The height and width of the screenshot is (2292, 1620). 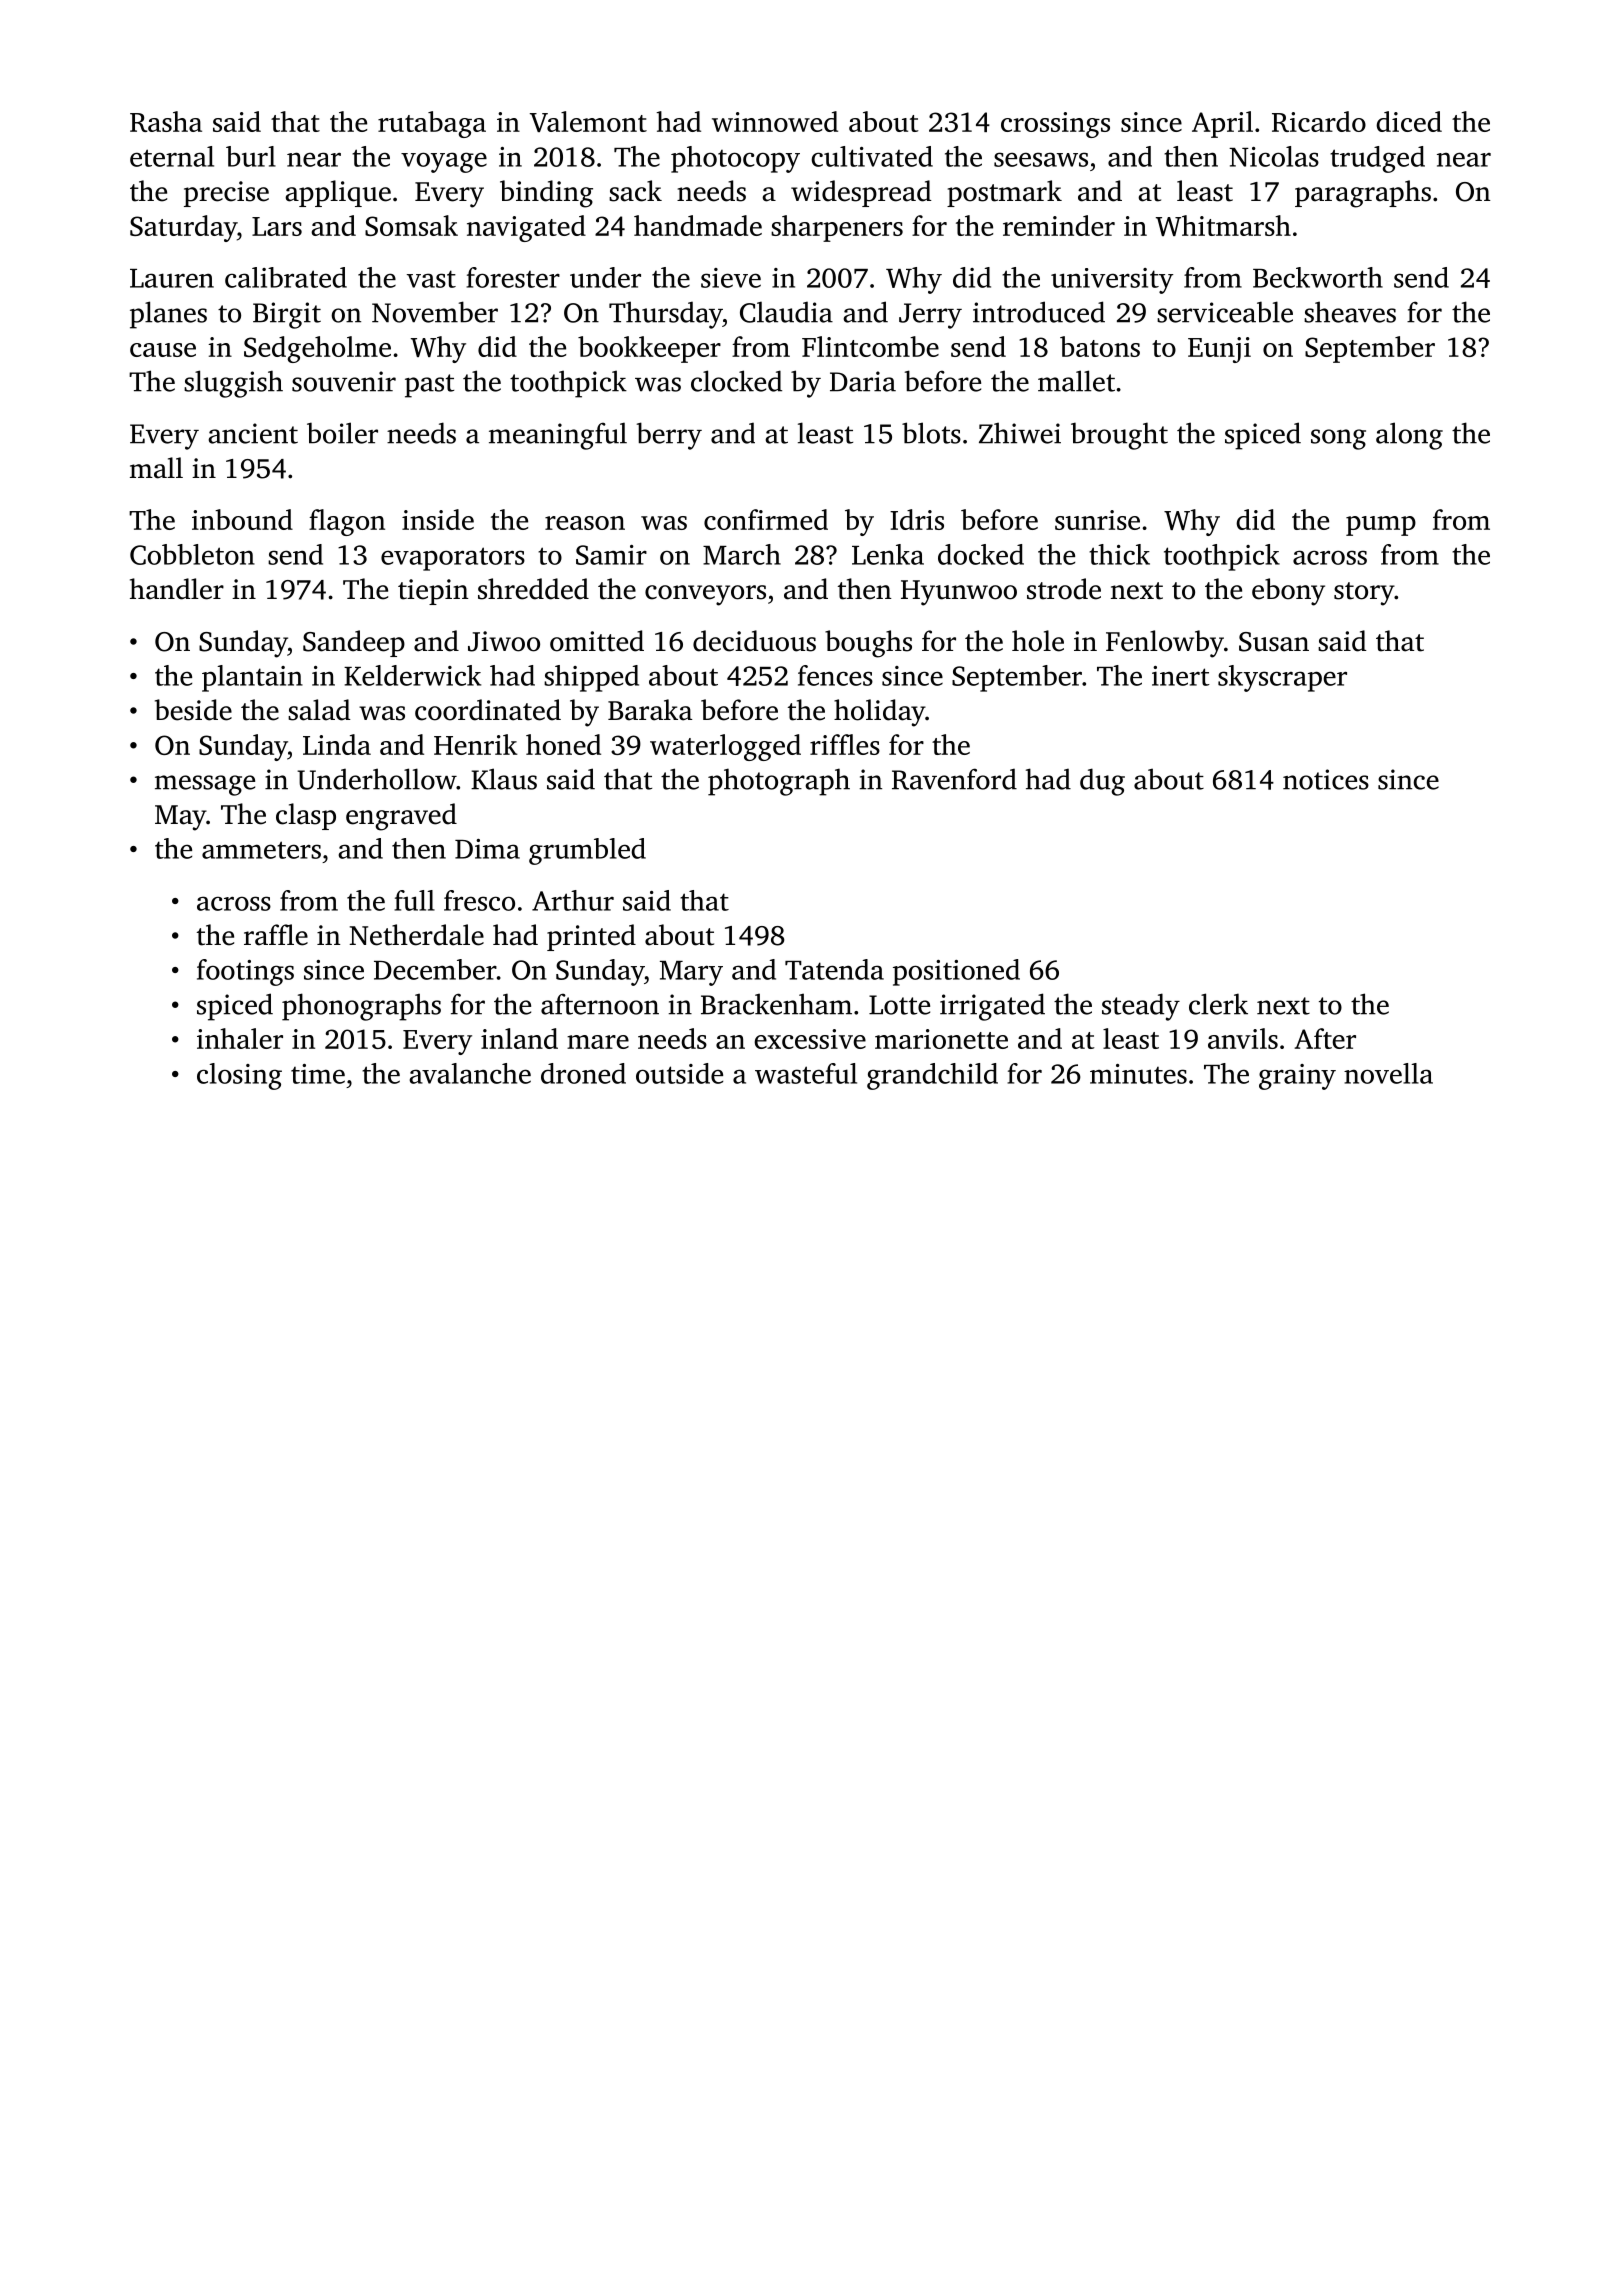 What do you see at coordinates (245, 972) in the screenshot?
I see `footings` at bounding box center [245, 972].
